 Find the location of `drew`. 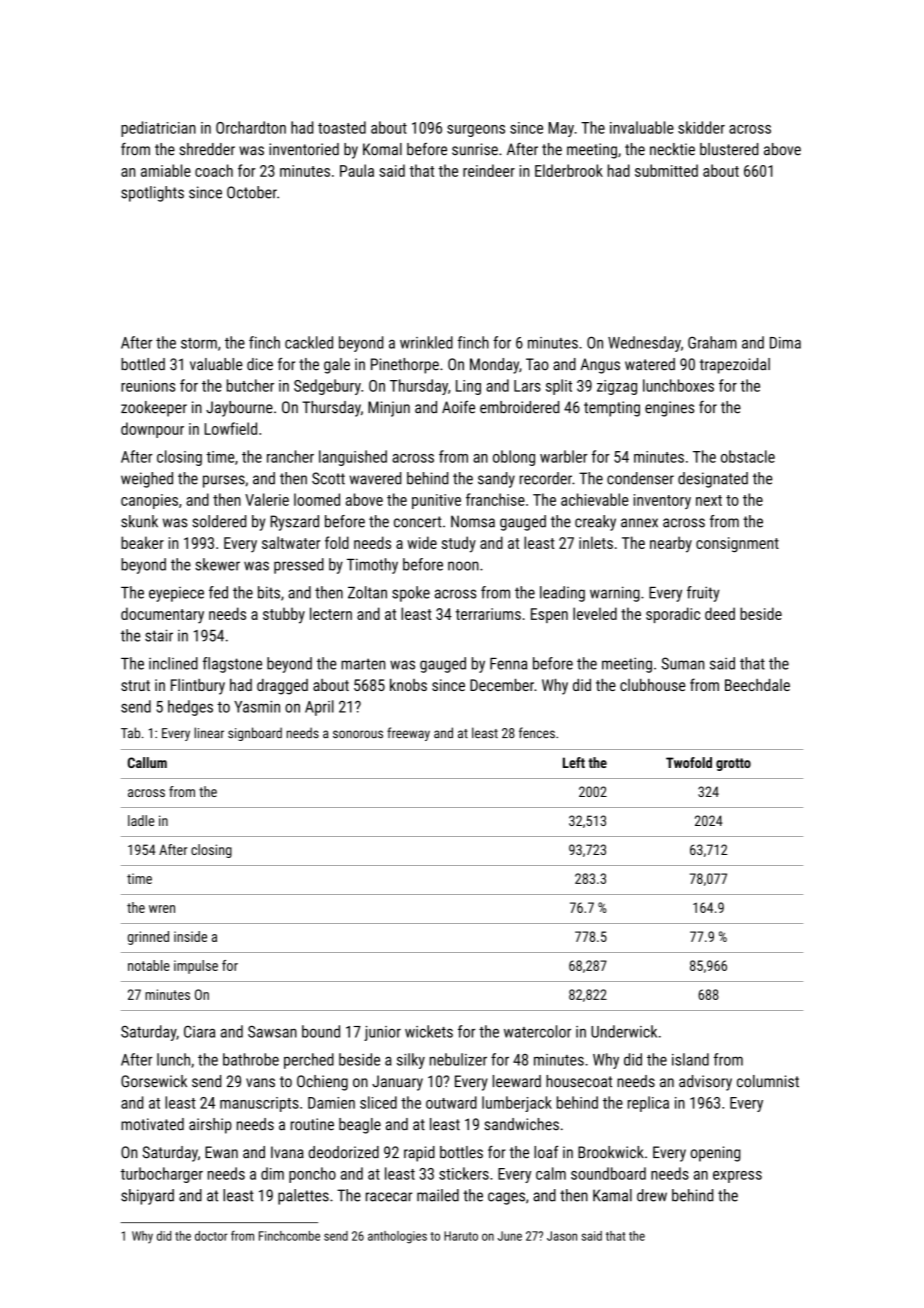

drew is located at coordinates (652, 1195).
